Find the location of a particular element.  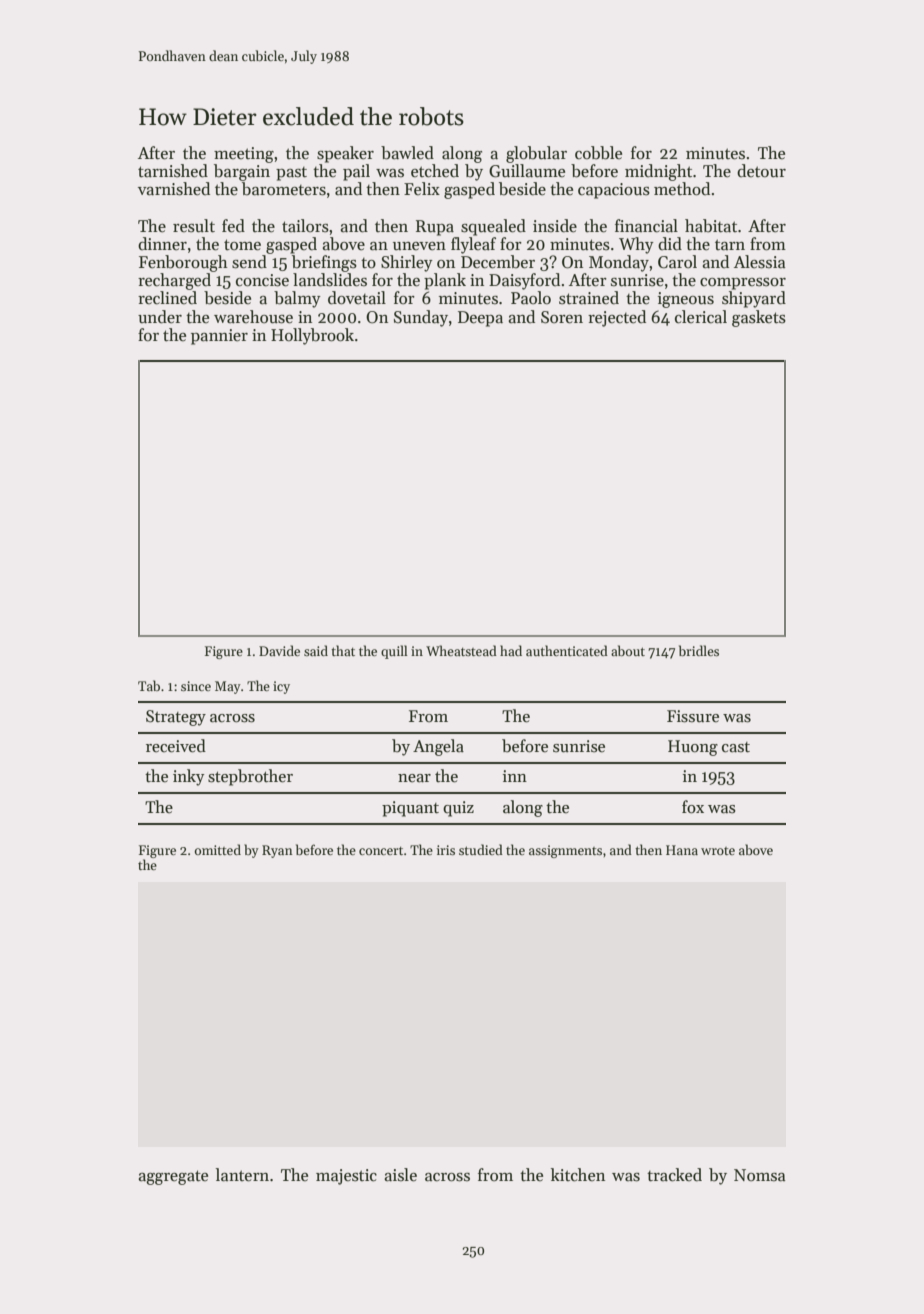

gaskets is located at coordinates (759, 318).
